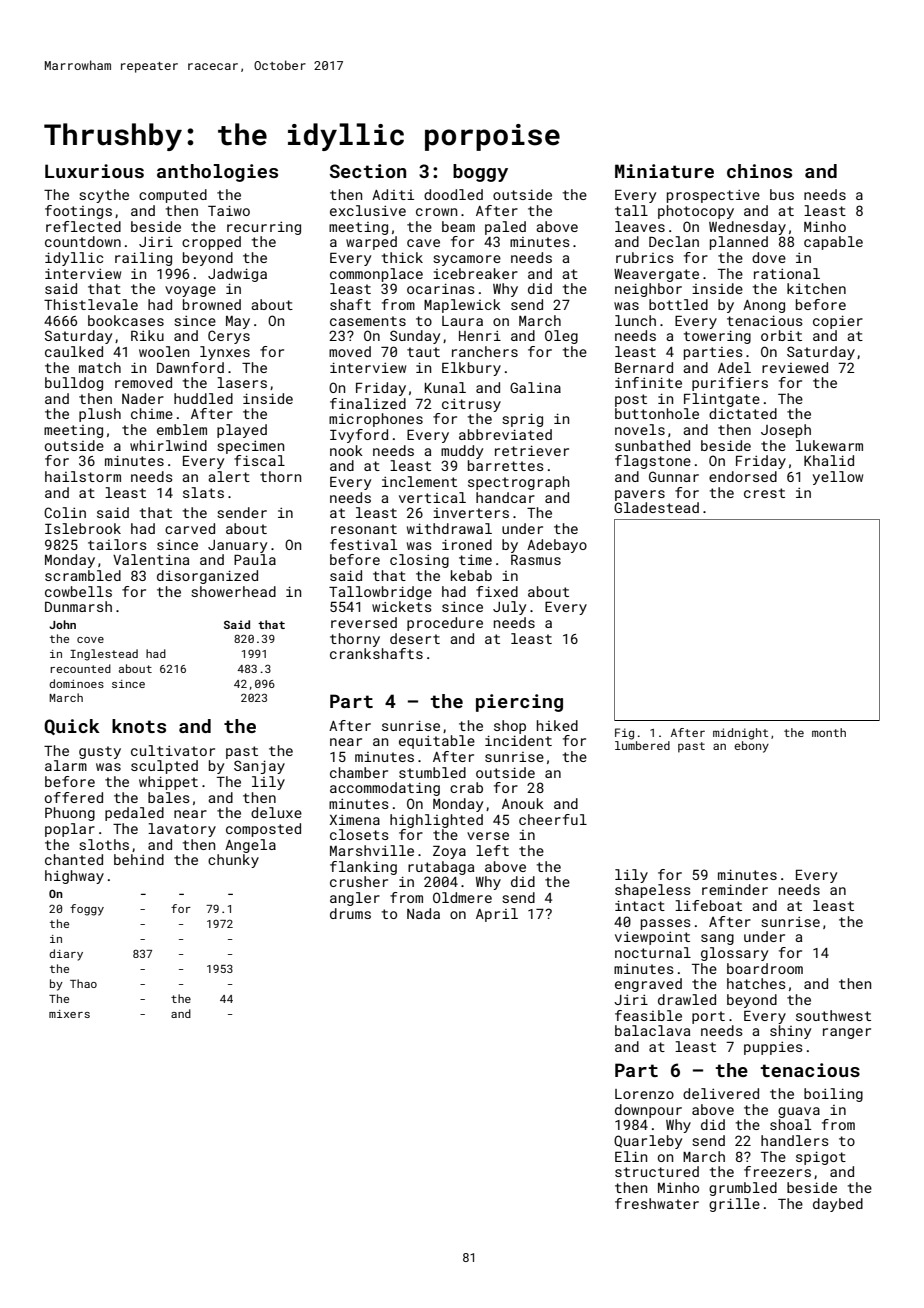 This document has width=924, height=1308. I want to click on boardroom, so click(765, 968).
